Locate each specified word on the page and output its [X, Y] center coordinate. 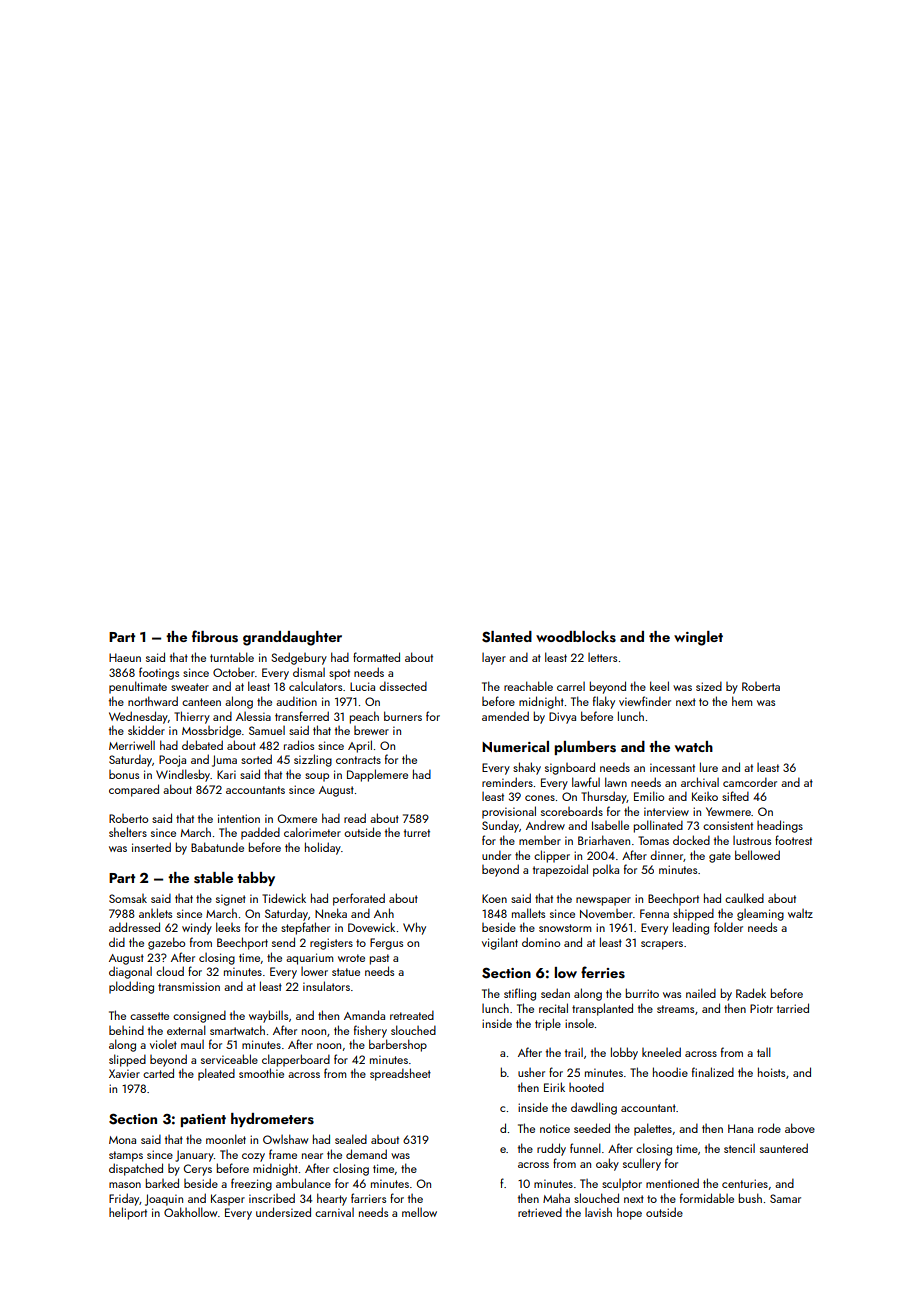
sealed [351, 1139]
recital [553, 1008]
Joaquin [164, 1200]
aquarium [309, 959]
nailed [701, 993]
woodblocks [576, 637]
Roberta [761, 686]
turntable [232, 657]
